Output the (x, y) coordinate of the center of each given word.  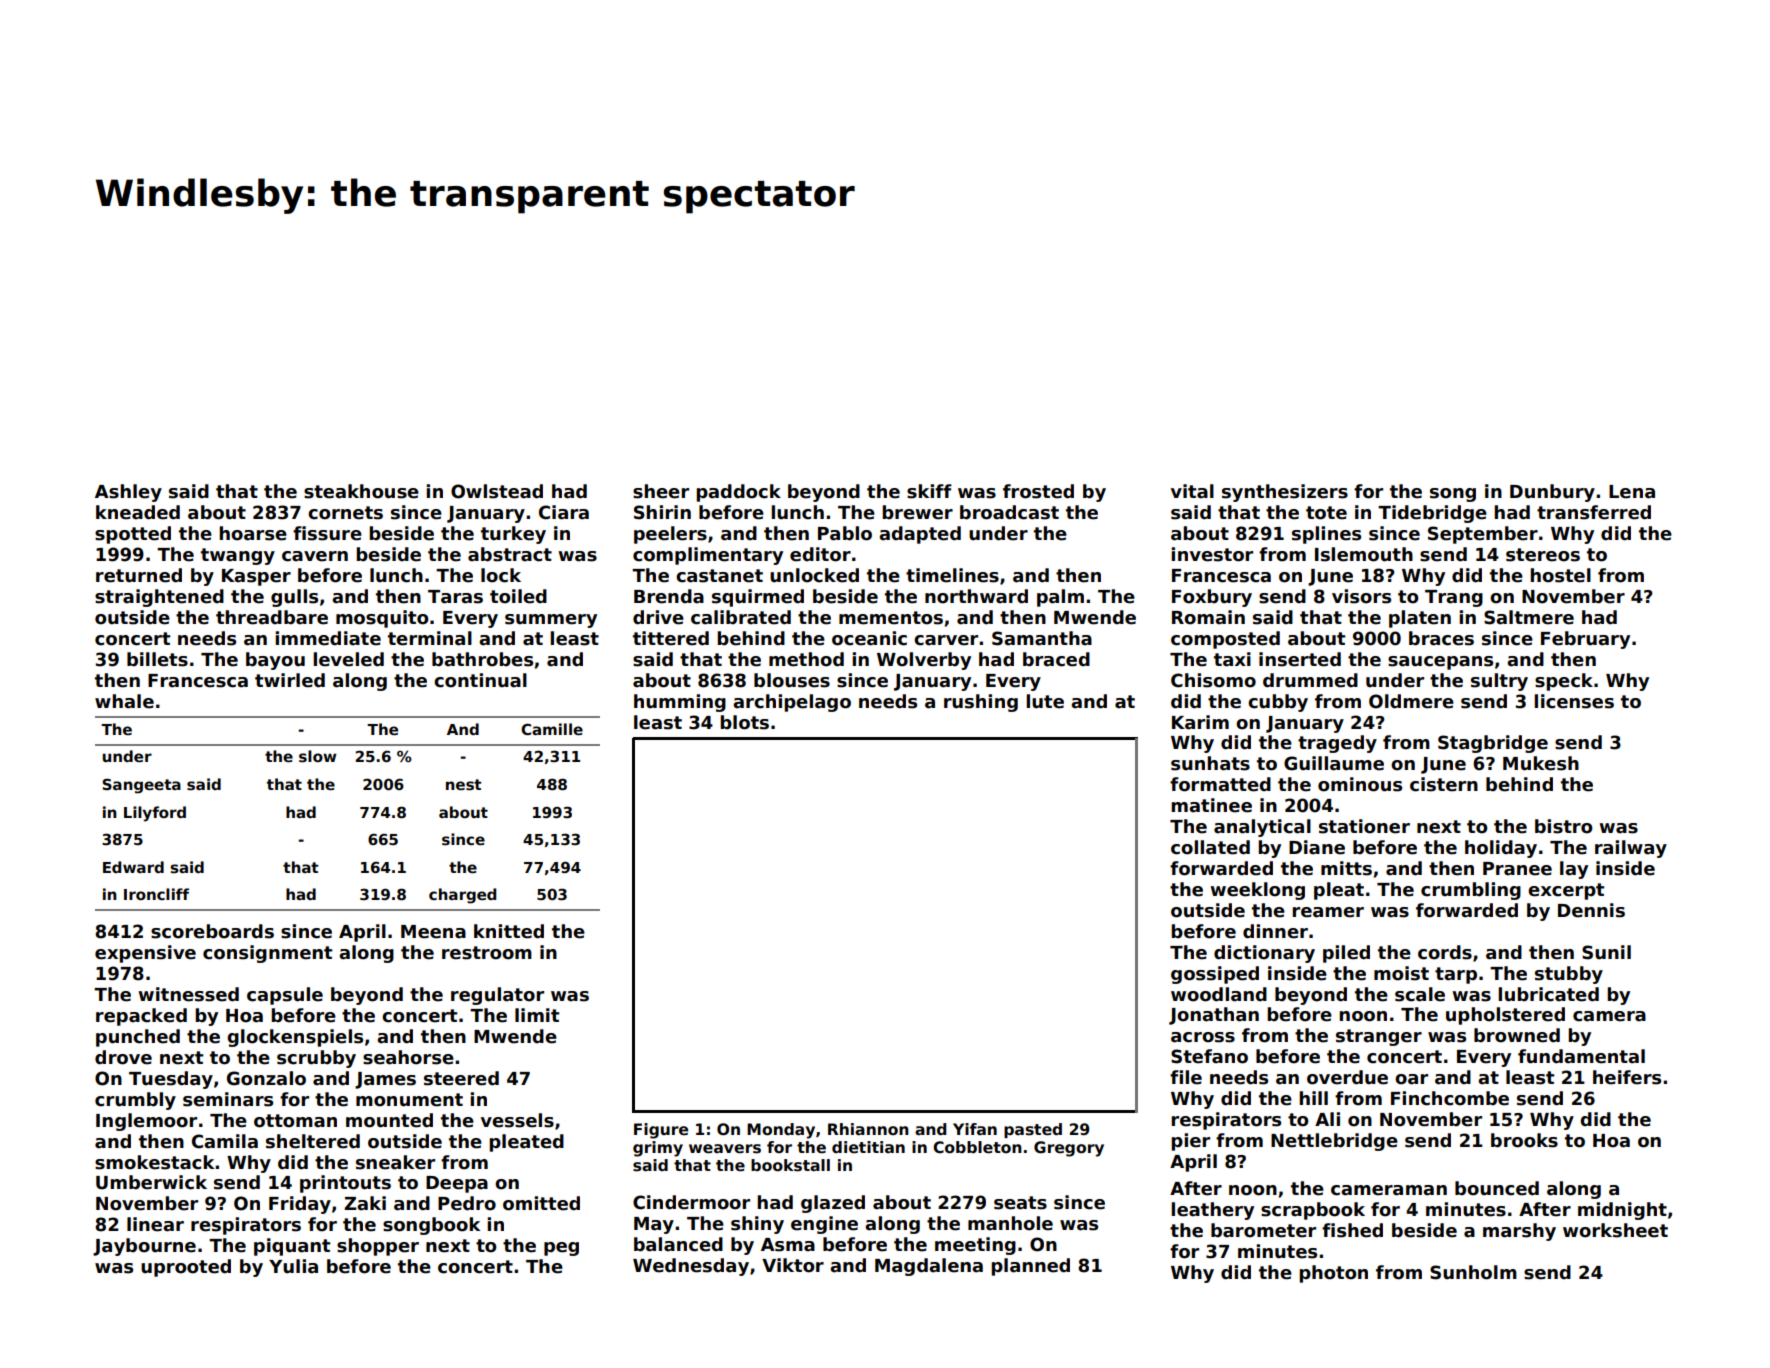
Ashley (128, 493)
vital (1192, 491)
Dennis (1591, 910)
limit (537, 1015)
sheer (661, 491)
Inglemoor (146, 1122)
